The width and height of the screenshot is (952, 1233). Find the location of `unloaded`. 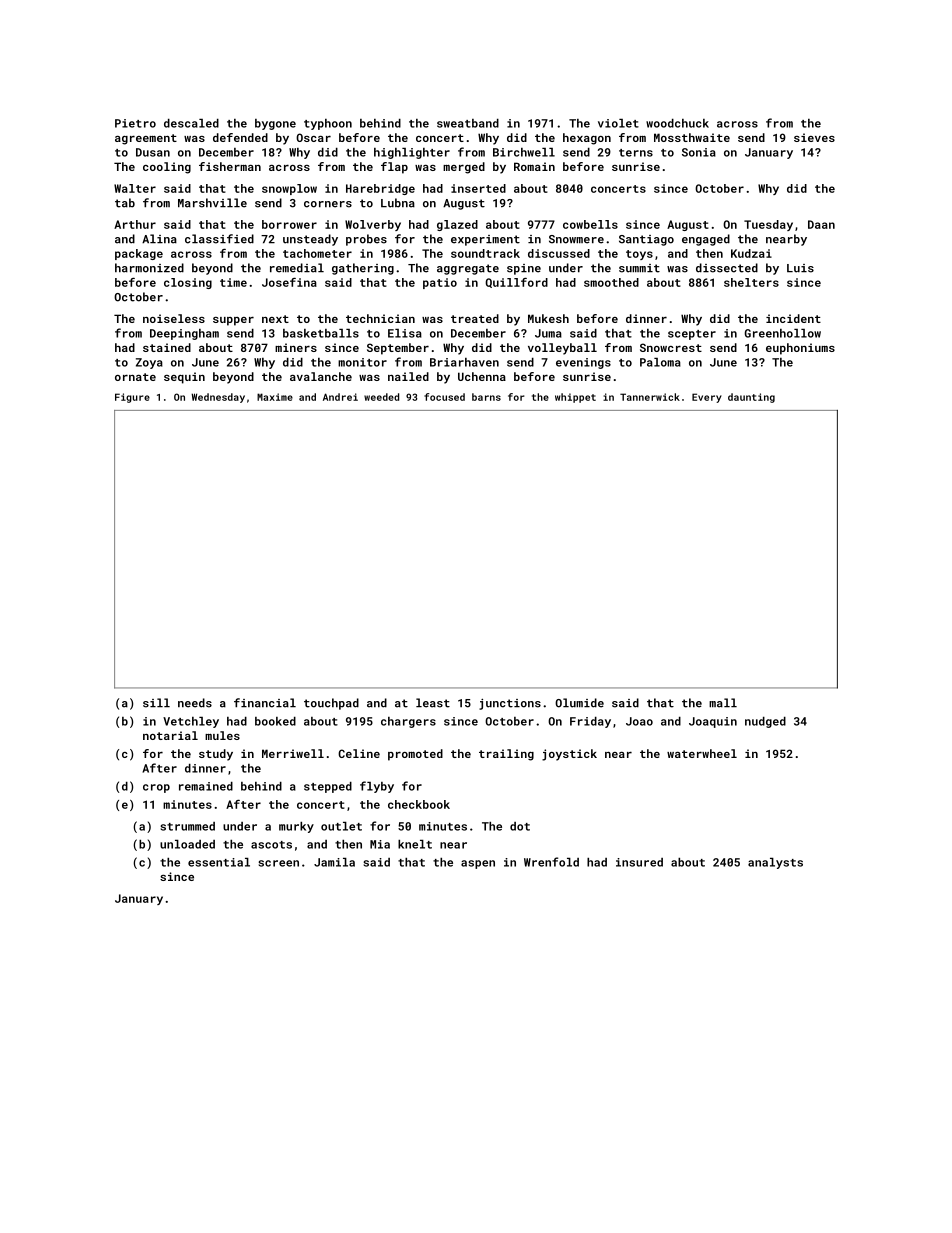

unloaded is located at coordinates (187, 844).
